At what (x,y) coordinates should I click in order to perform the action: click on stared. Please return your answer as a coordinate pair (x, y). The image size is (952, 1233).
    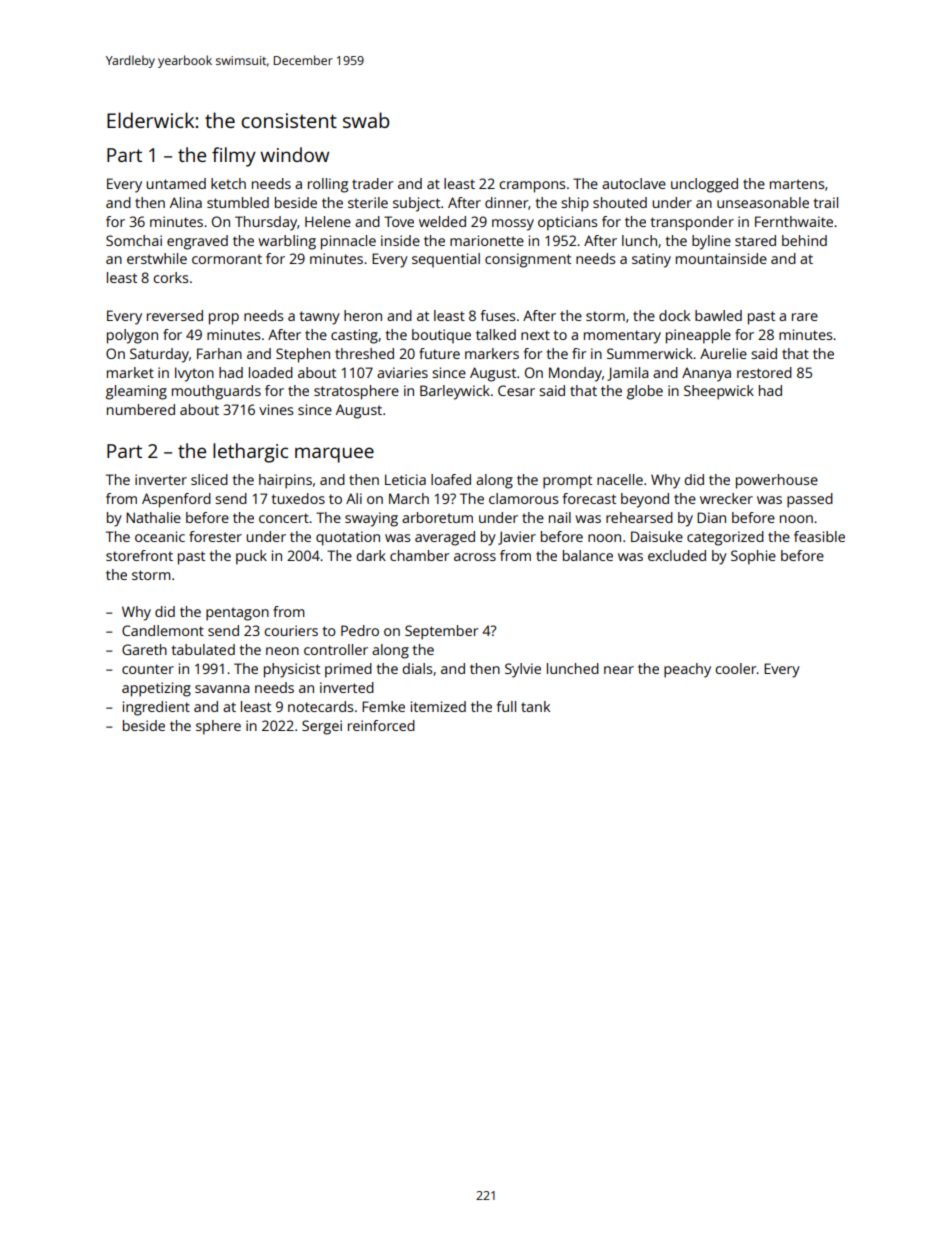
    Looking at the image, I should click on (755, 240).
